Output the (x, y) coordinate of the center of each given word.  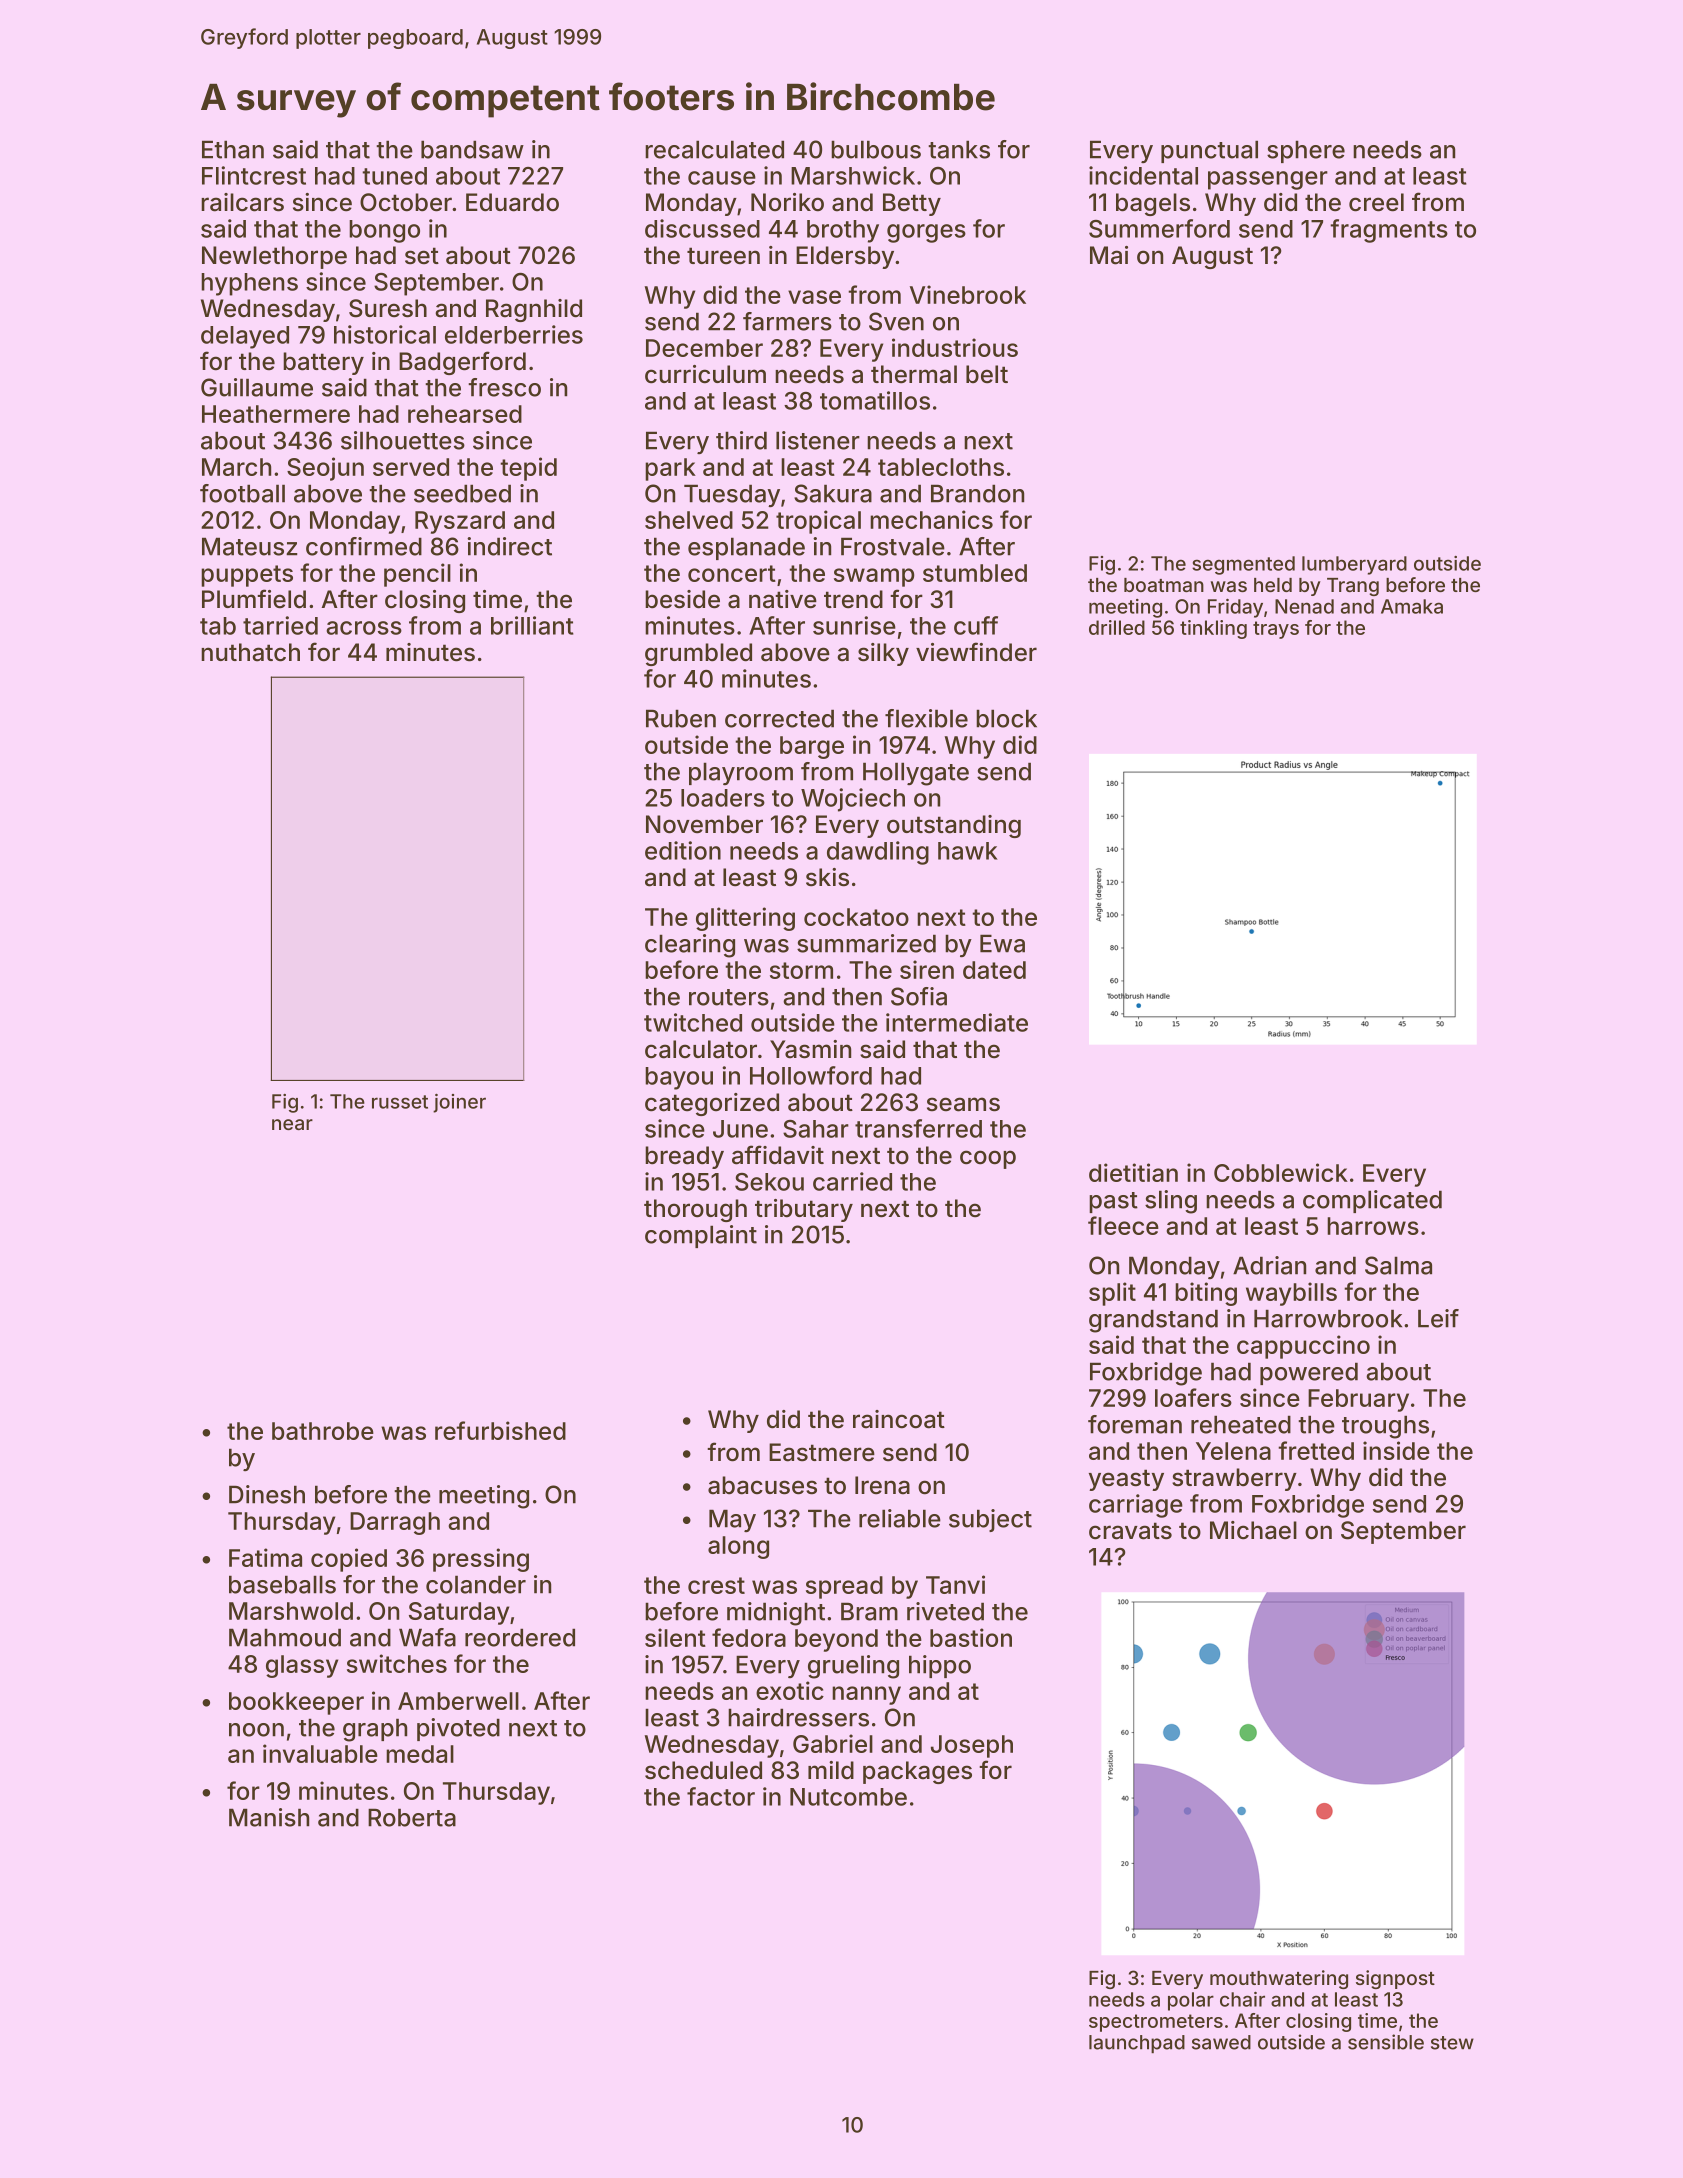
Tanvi (955, 1584)
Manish (269, 1817)
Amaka (1412, 606)
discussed (702, 228)
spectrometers (1156, 2023)
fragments (1389, 231)
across (364, 628)
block (1006, 719)
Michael (1253, 1530)
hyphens (249, 284)
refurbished (500, 1430)
